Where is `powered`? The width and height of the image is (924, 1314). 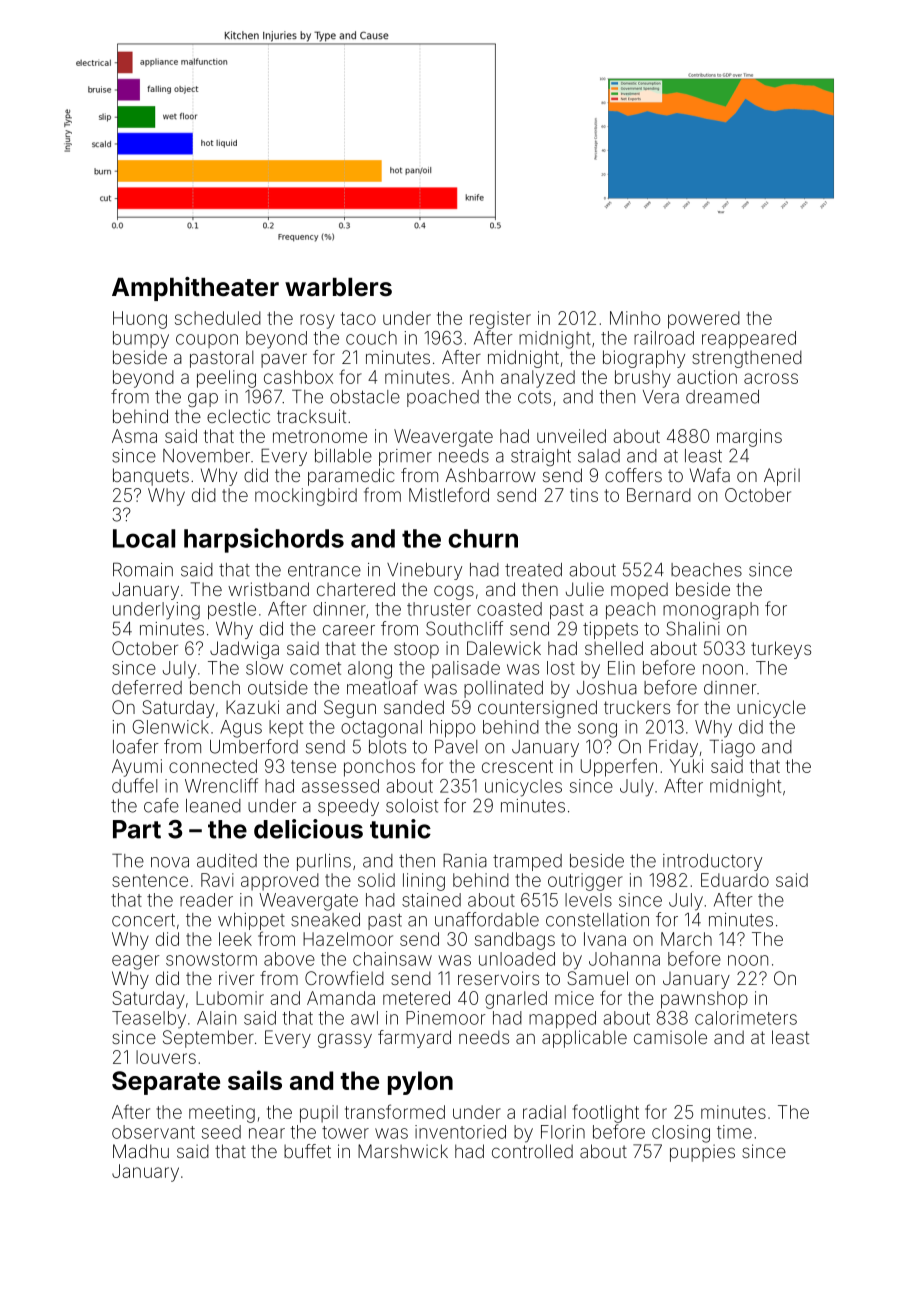
powered is located at coordinates (704, 320).
